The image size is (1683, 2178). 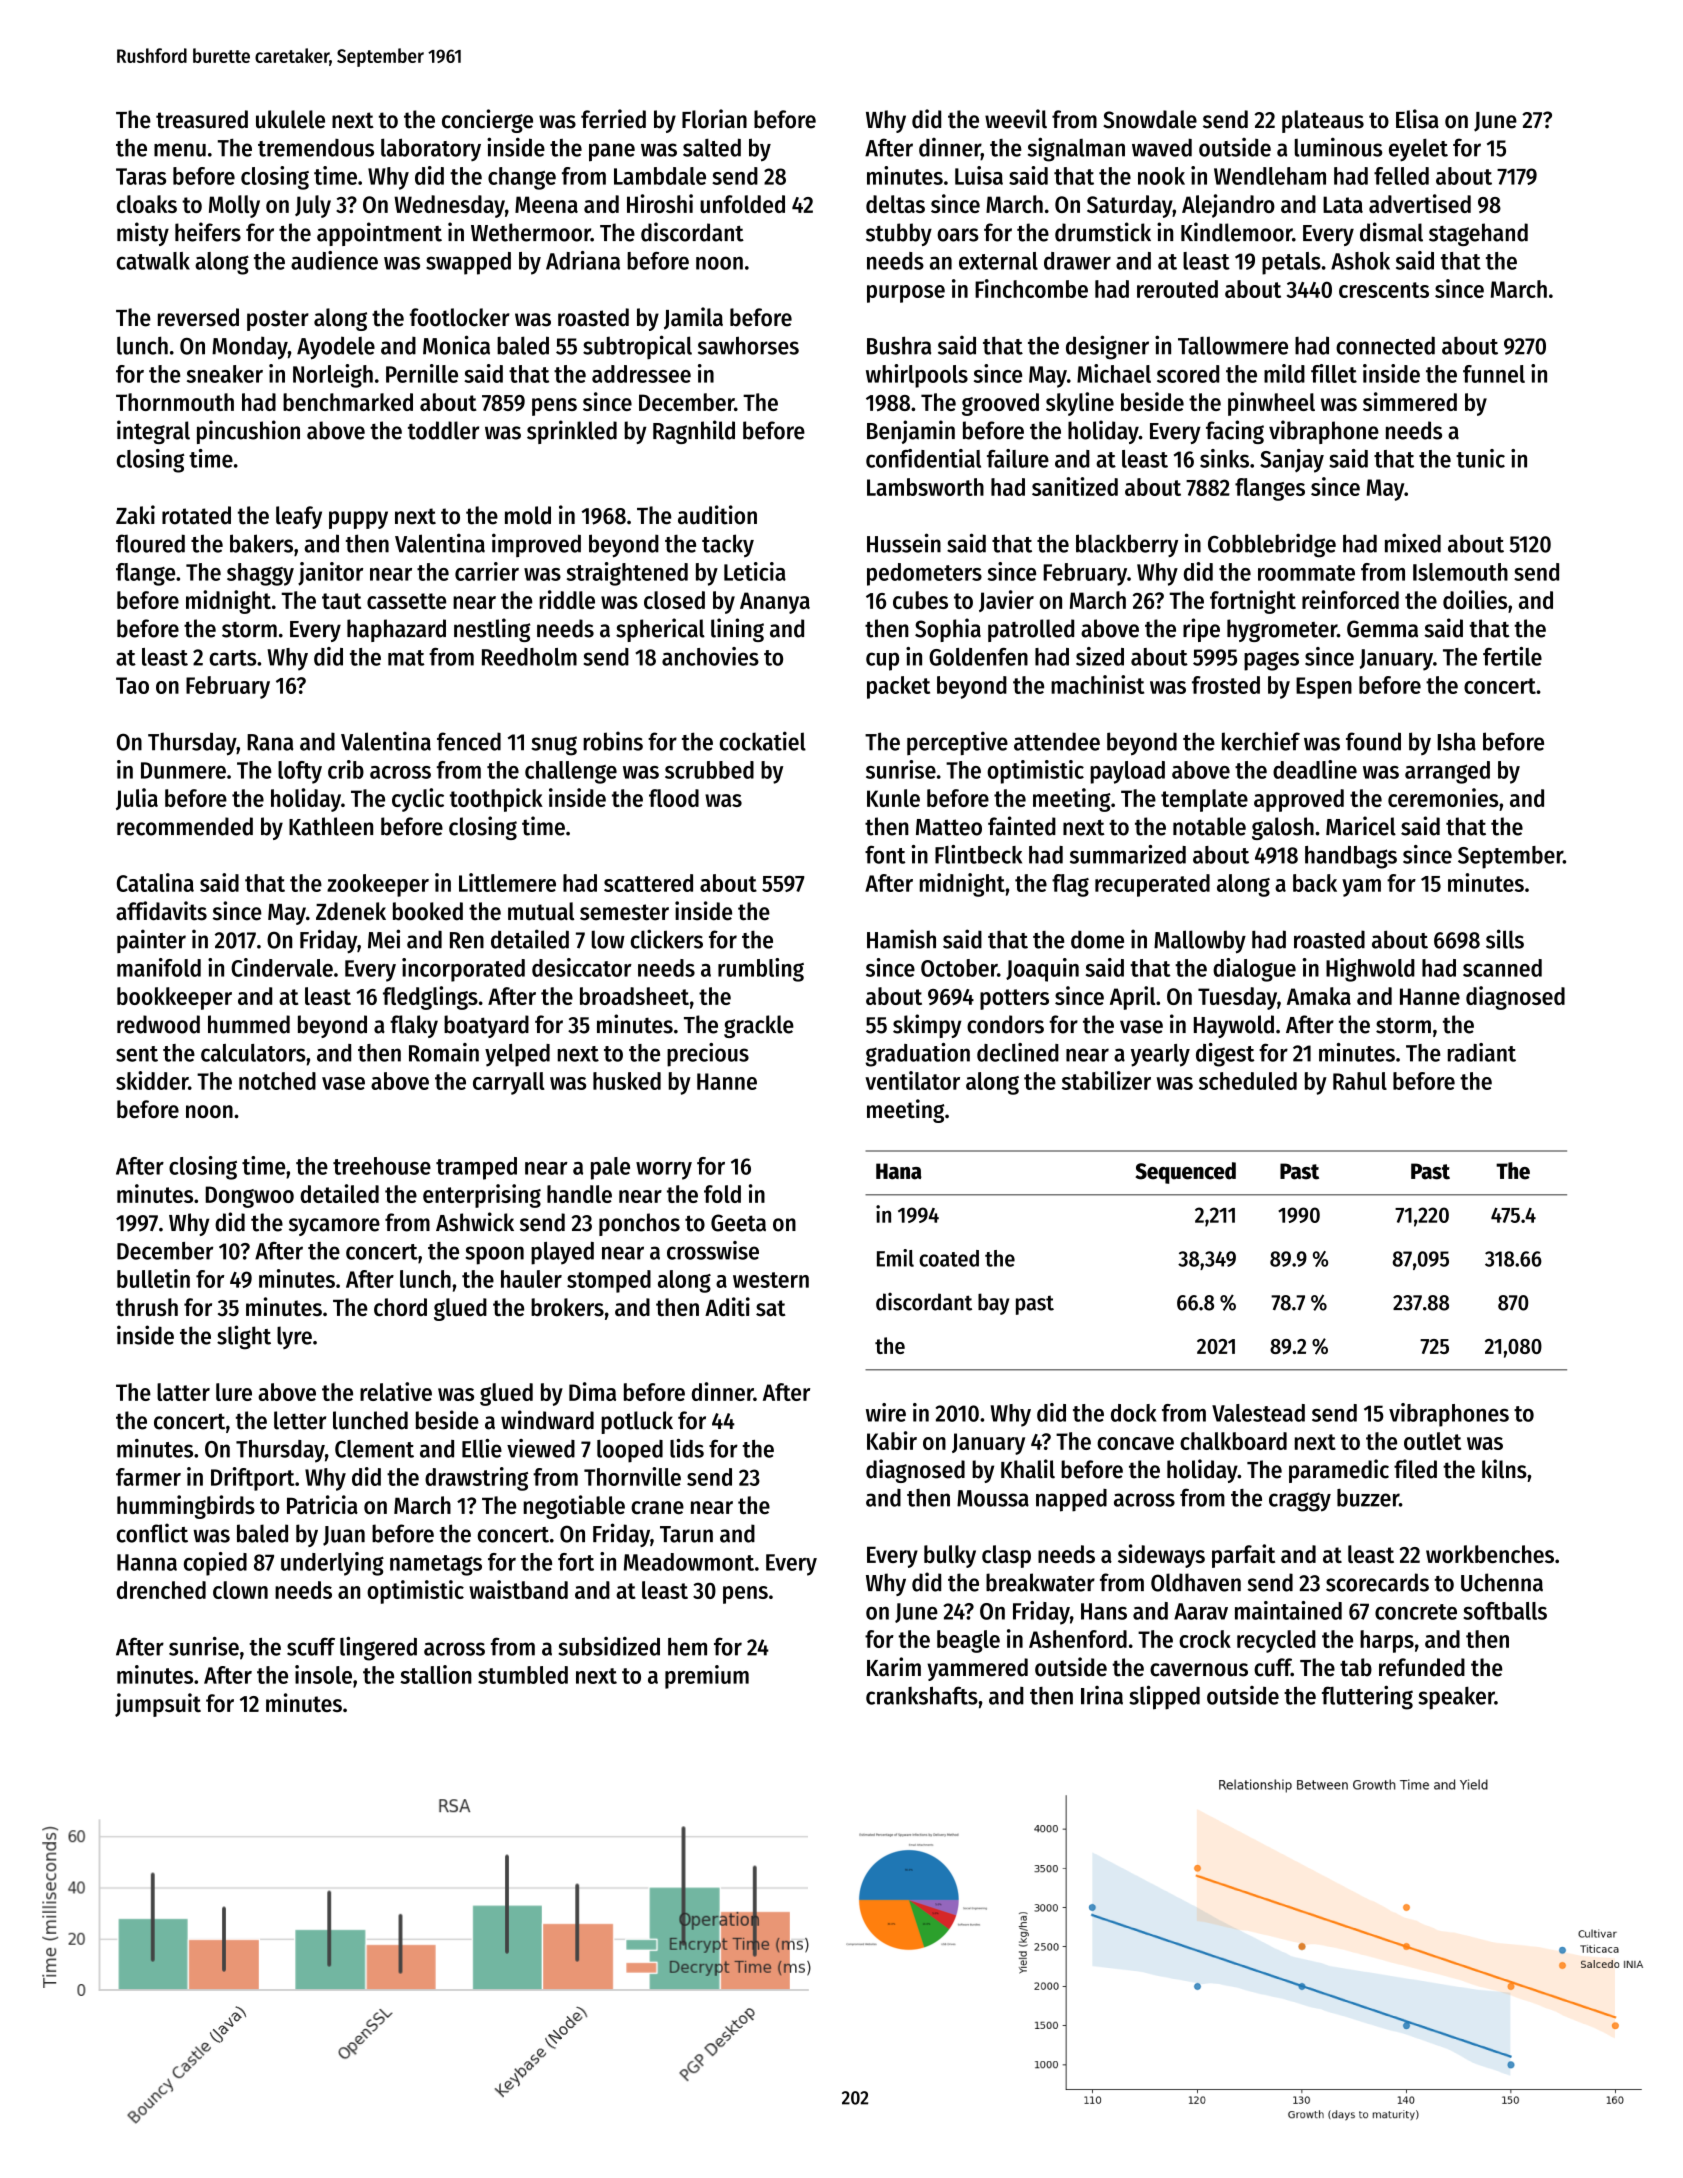 What do you see at coordinates (147, 204) in the image?
I see `cloaks` at bounding box center [147, 204].
